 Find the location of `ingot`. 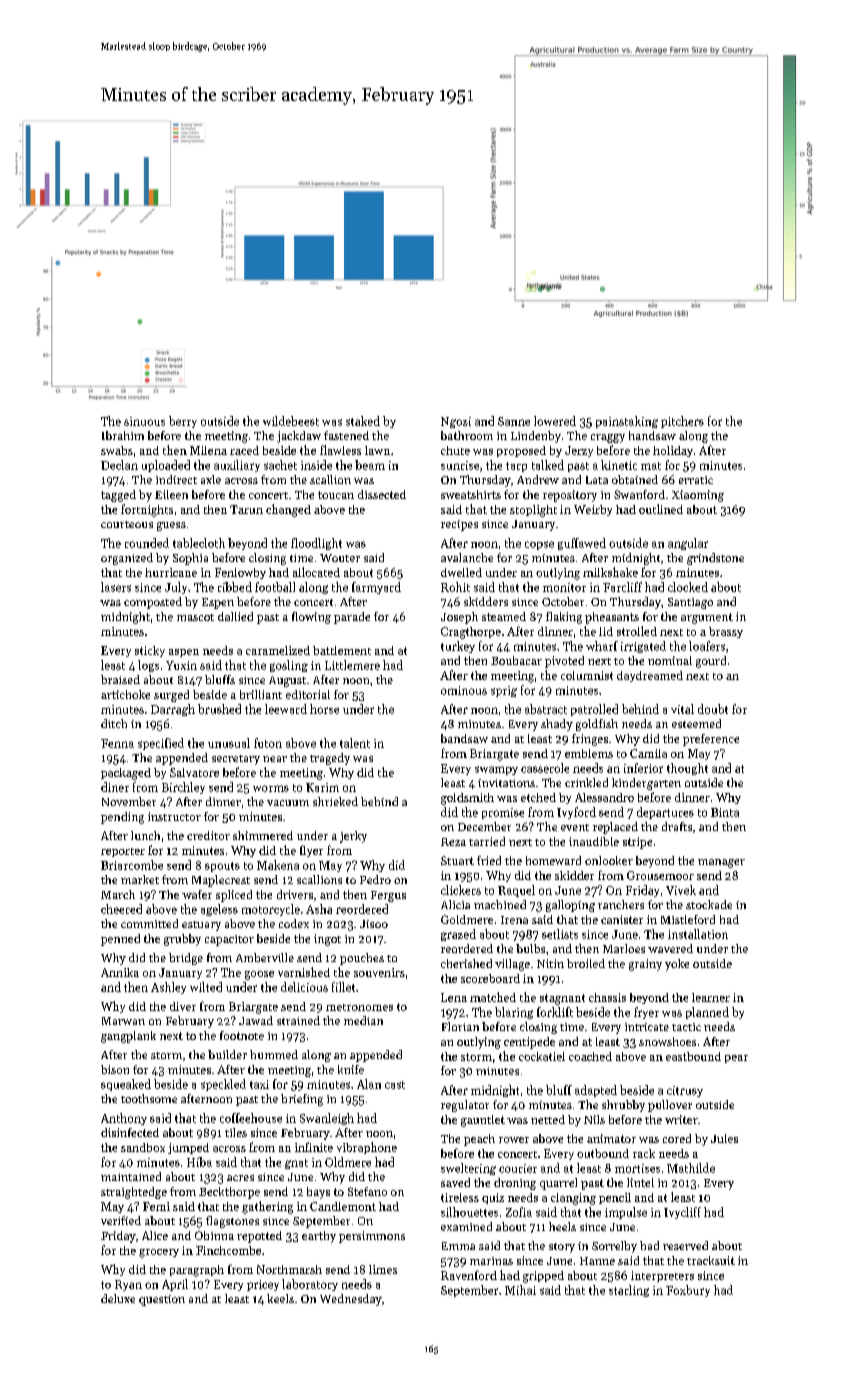

ingot is located at coordinates (327, 940).
